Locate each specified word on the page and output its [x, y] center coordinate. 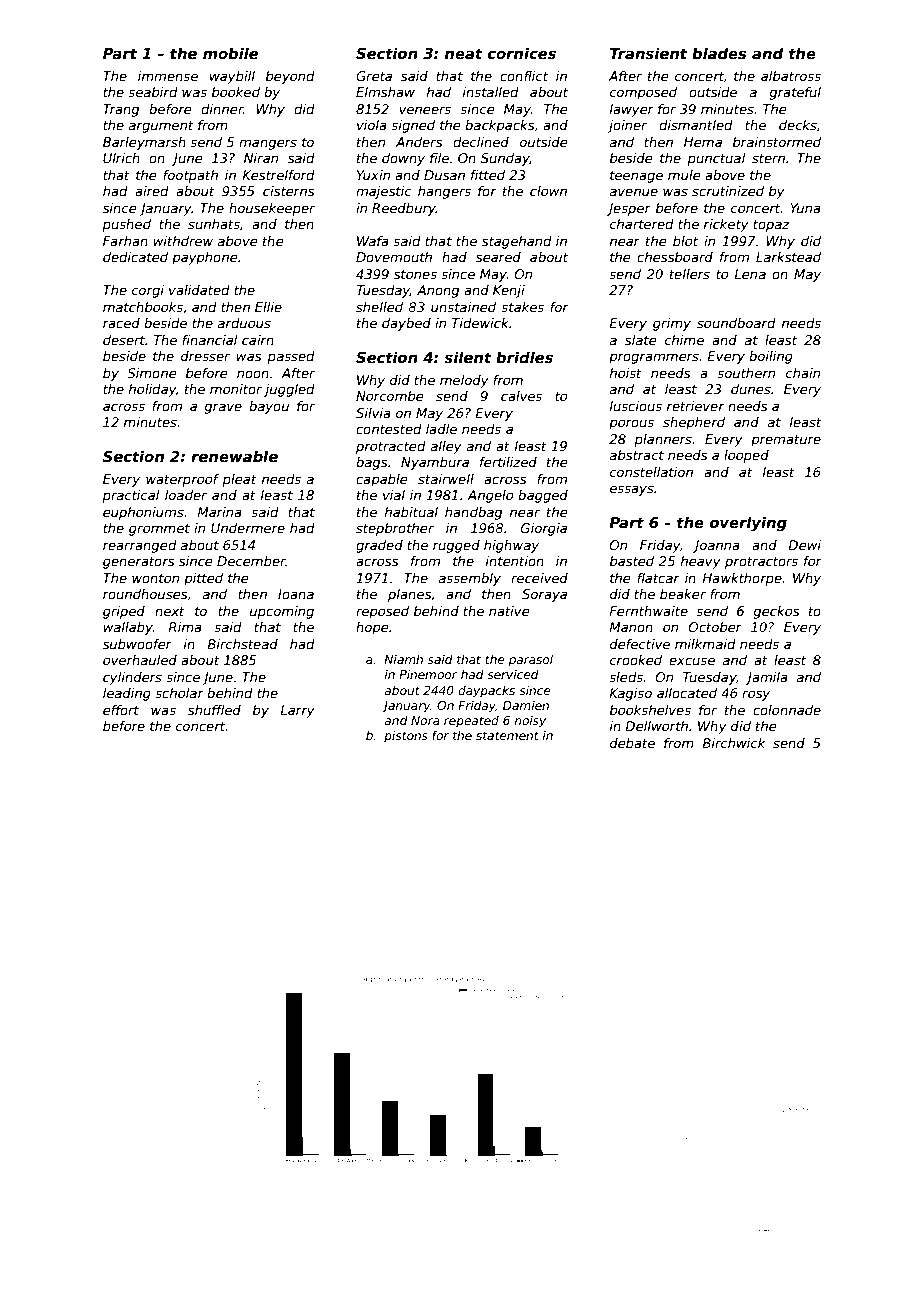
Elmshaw [385, 92]
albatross [791, 76]
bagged [543, 496]
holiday [152, 390]
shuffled [214, 710]
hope [372, 628]
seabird [153, 92]
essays [632, 490]
